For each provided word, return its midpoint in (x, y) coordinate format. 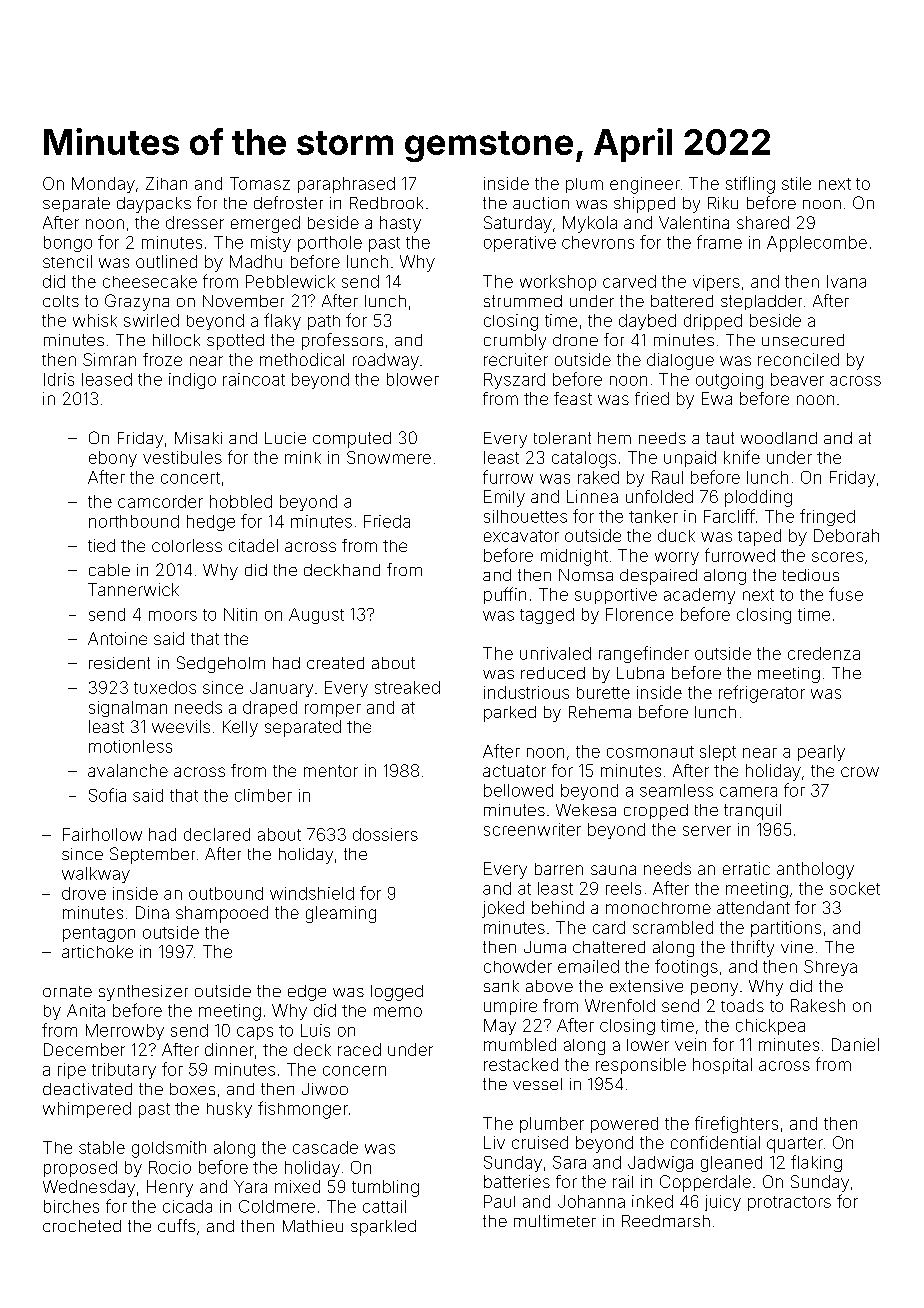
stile (796, 183)
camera (748, 792)
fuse (846, 594)
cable (109, 570)
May (500, 1027)
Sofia (107, 795)
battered (682, 301)
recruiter (516, 359)
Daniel (855, 1044)
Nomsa (586, 575)
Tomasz (260, 183)
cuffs (176, 1225)
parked (510, 714)
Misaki (198, 438)
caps (255, 1033)
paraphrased (346, 185)
